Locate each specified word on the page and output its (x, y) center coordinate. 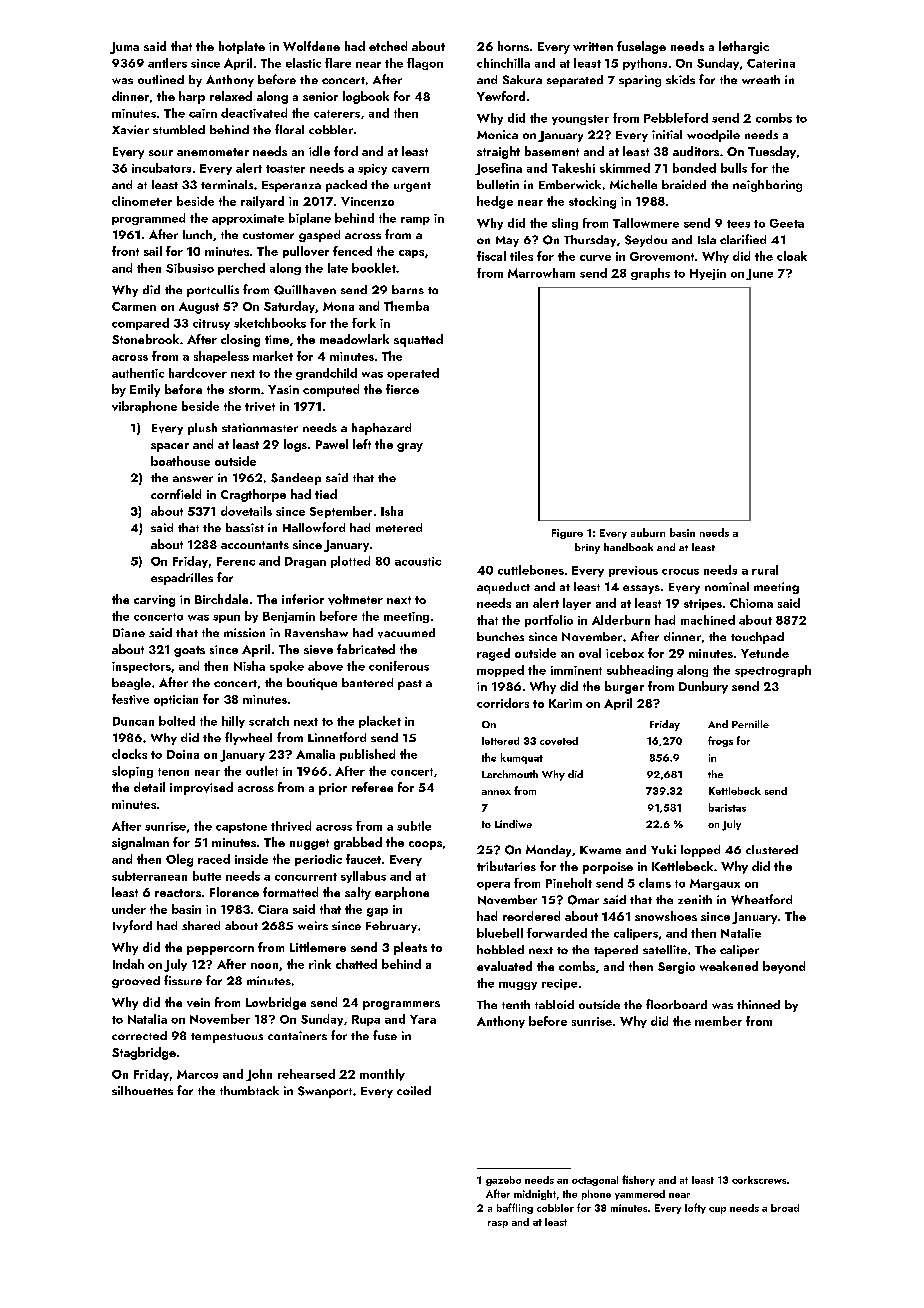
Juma (124, 48)
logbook (366, 97)
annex (496, 792)
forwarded (557, 933)
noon (264, 966)
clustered (772, 849)
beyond (784, 967)
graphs (650, 274)
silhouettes (142, 1090)
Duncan (133, 721)
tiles (521, 256)
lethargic (744, 47)
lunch (197, 234)
